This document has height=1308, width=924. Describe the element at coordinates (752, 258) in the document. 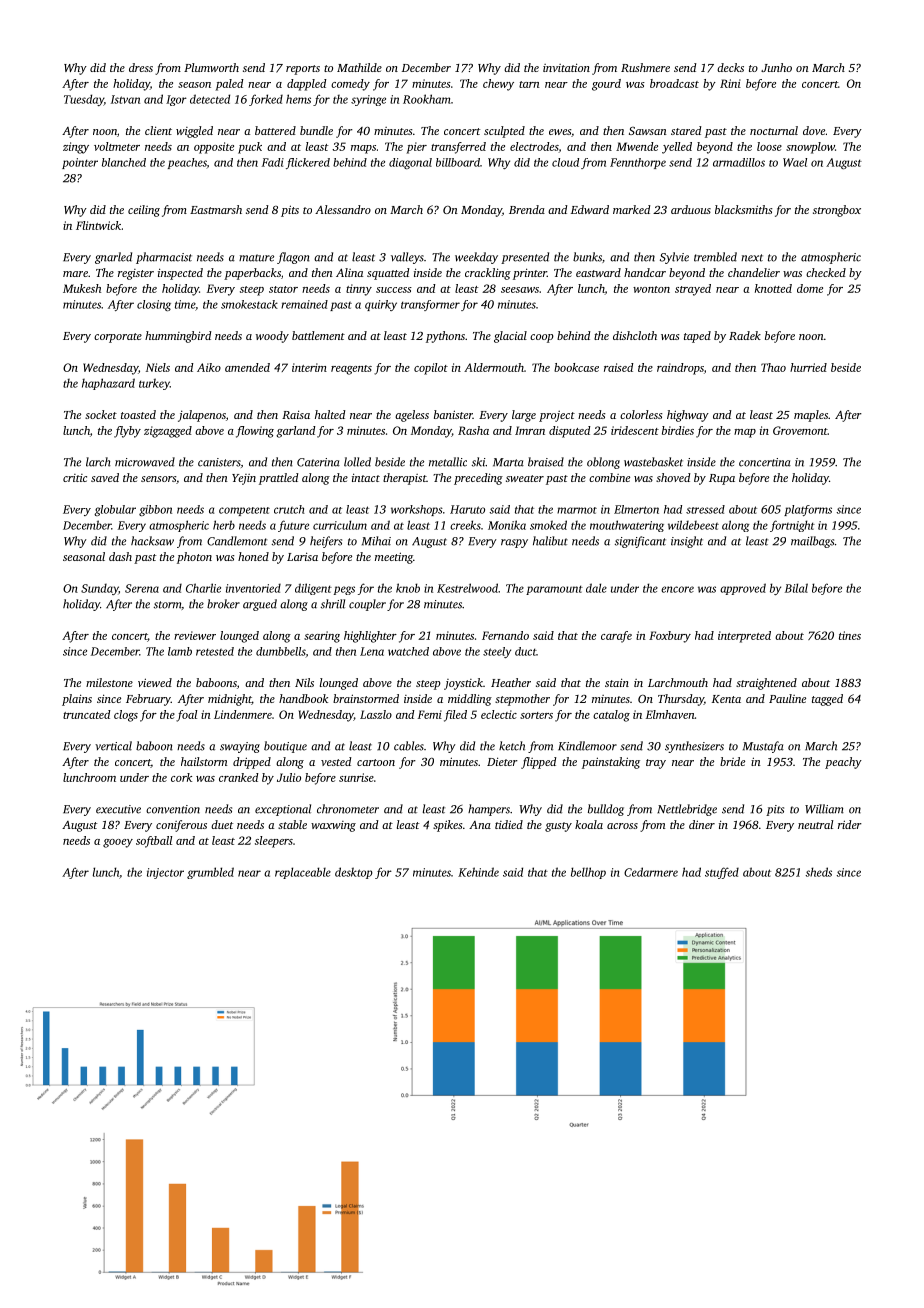

I see `next` at that location.
